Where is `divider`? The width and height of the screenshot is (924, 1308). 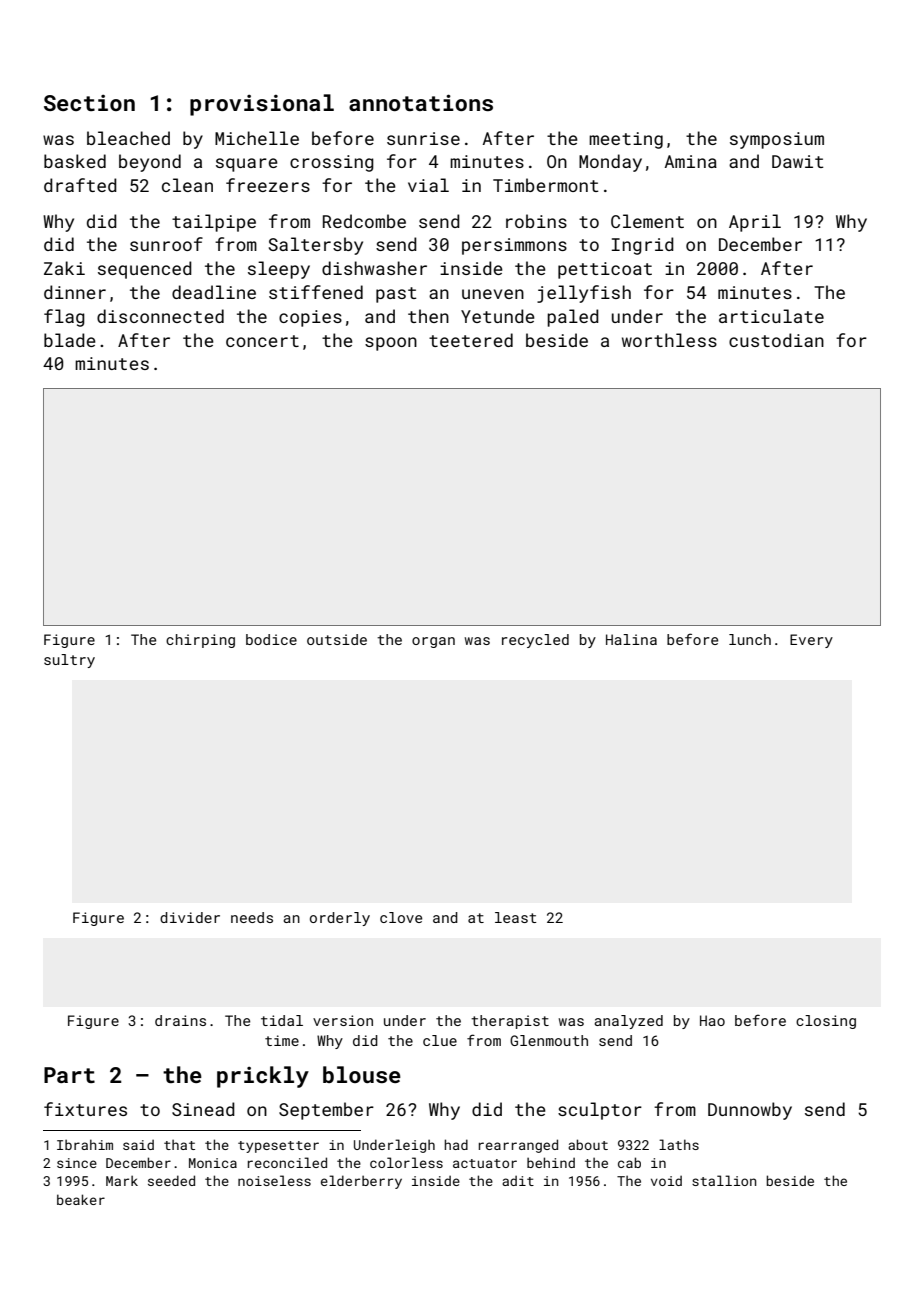 divider is located at coordinates (190, 917).
